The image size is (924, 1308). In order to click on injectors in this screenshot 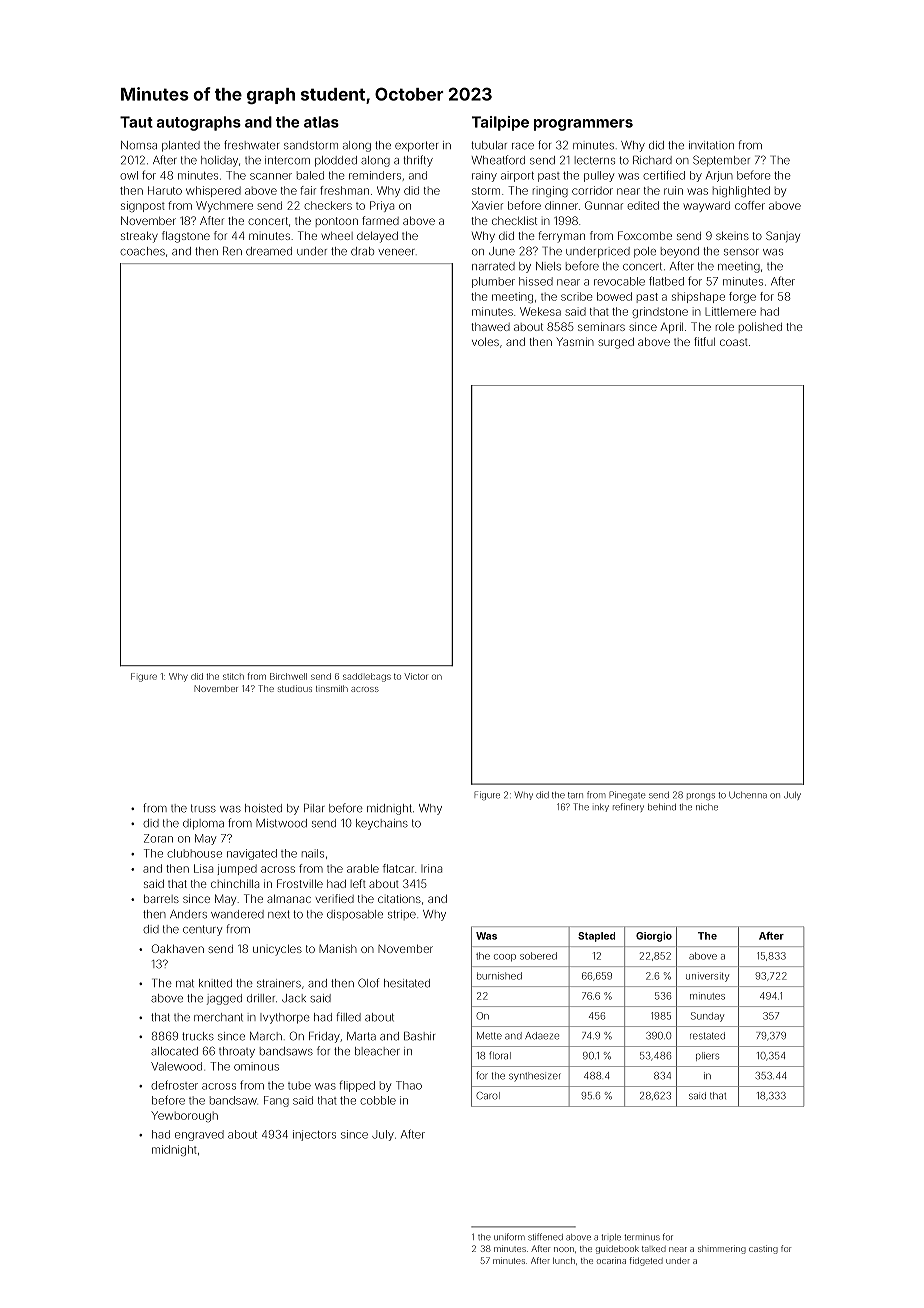, I will do `click(314, 1135)`.
